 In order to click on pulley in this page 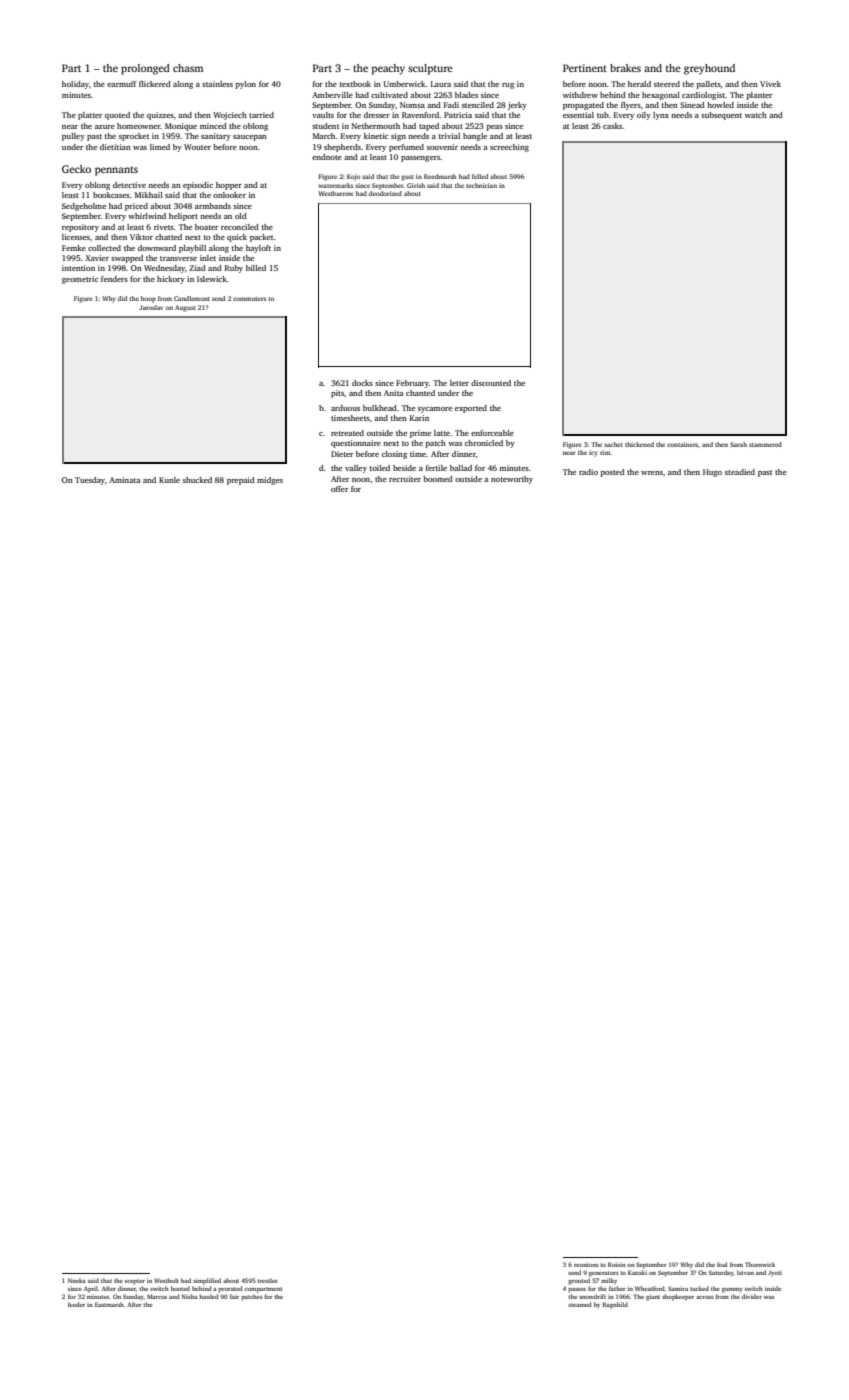, I will do `click(73, 137)`.
